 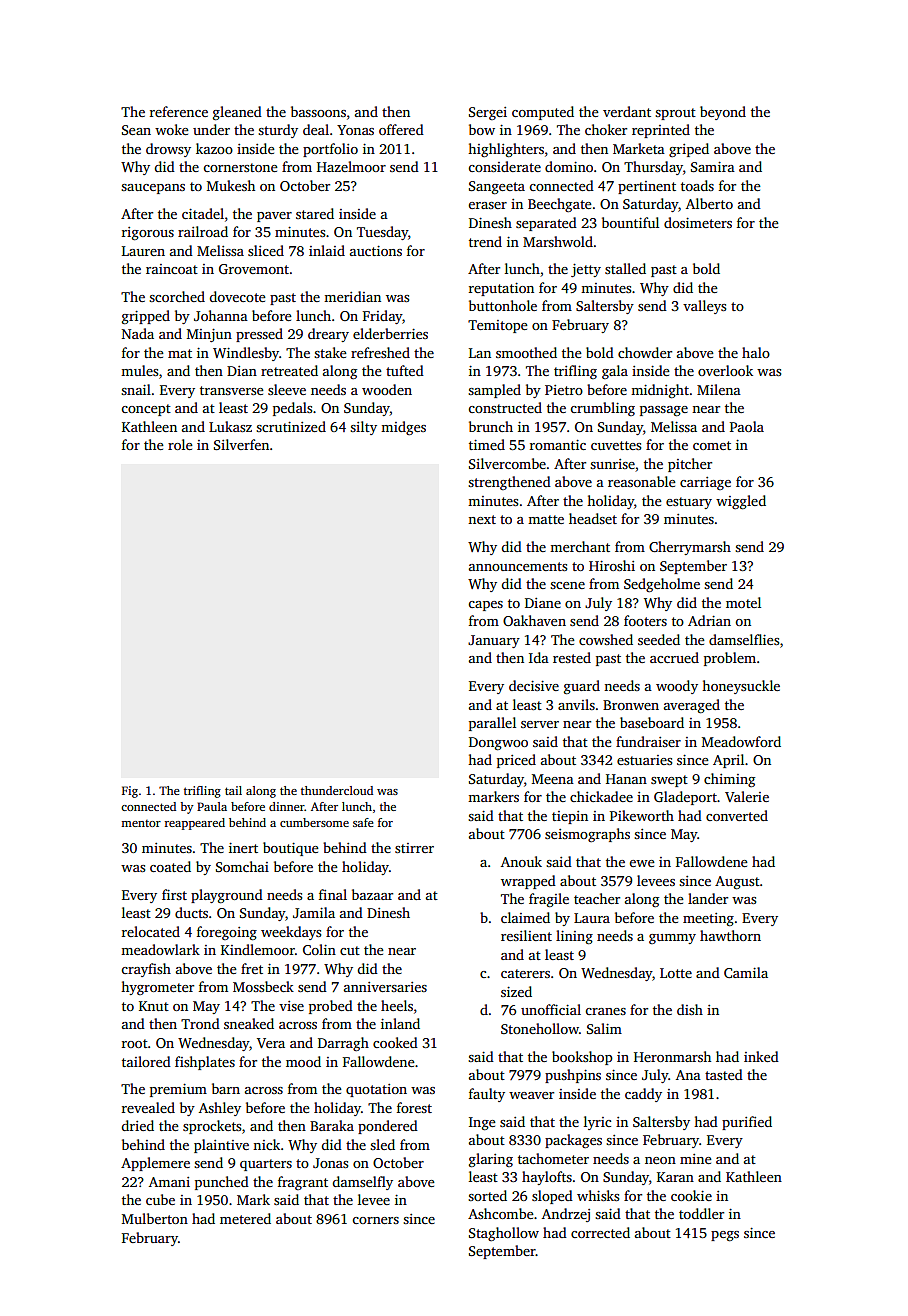 I want to click on announcements, so click(x=518, y=566).
